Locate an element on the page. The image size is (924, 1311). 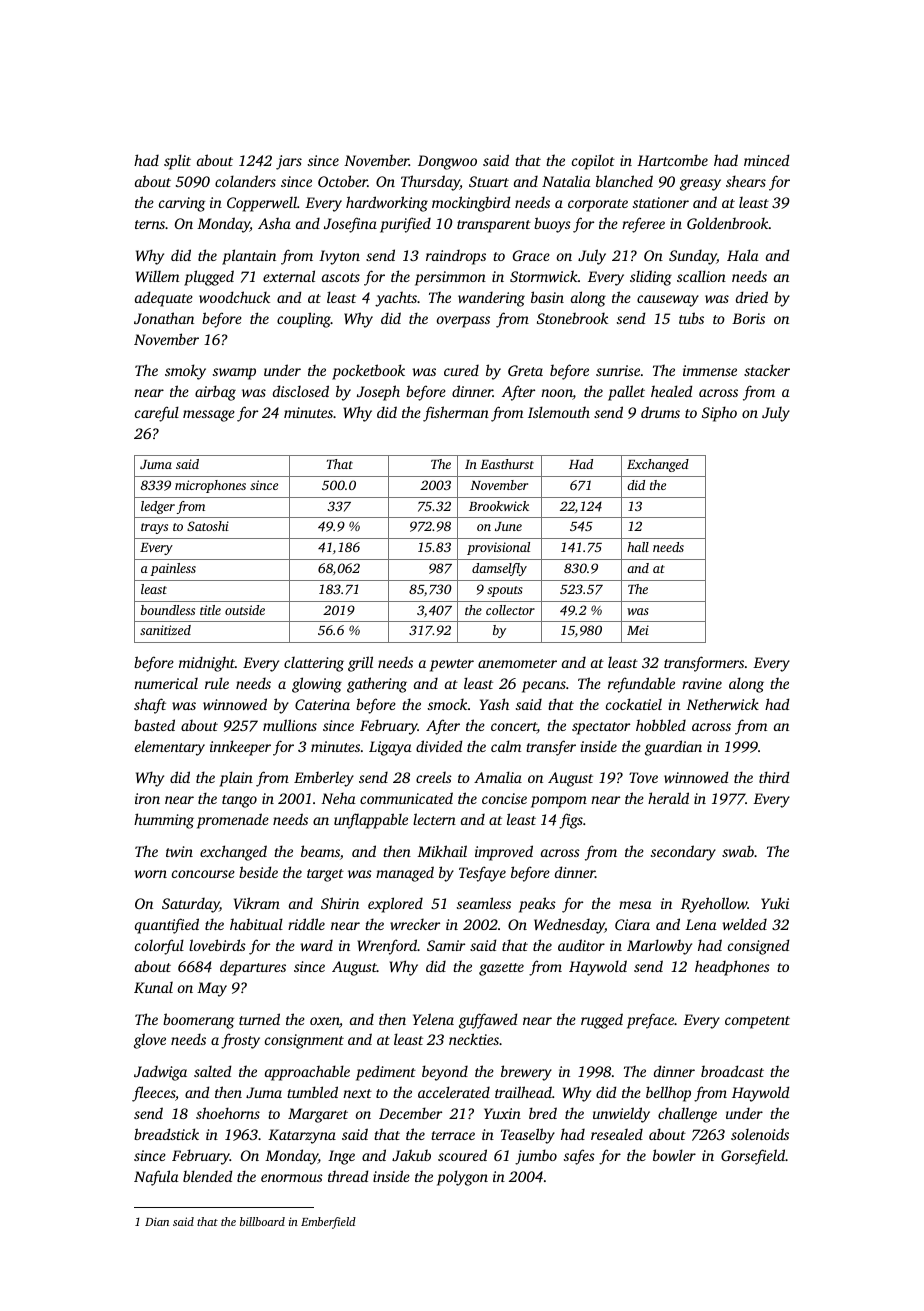
minced is located at coordinates (767, 160).
